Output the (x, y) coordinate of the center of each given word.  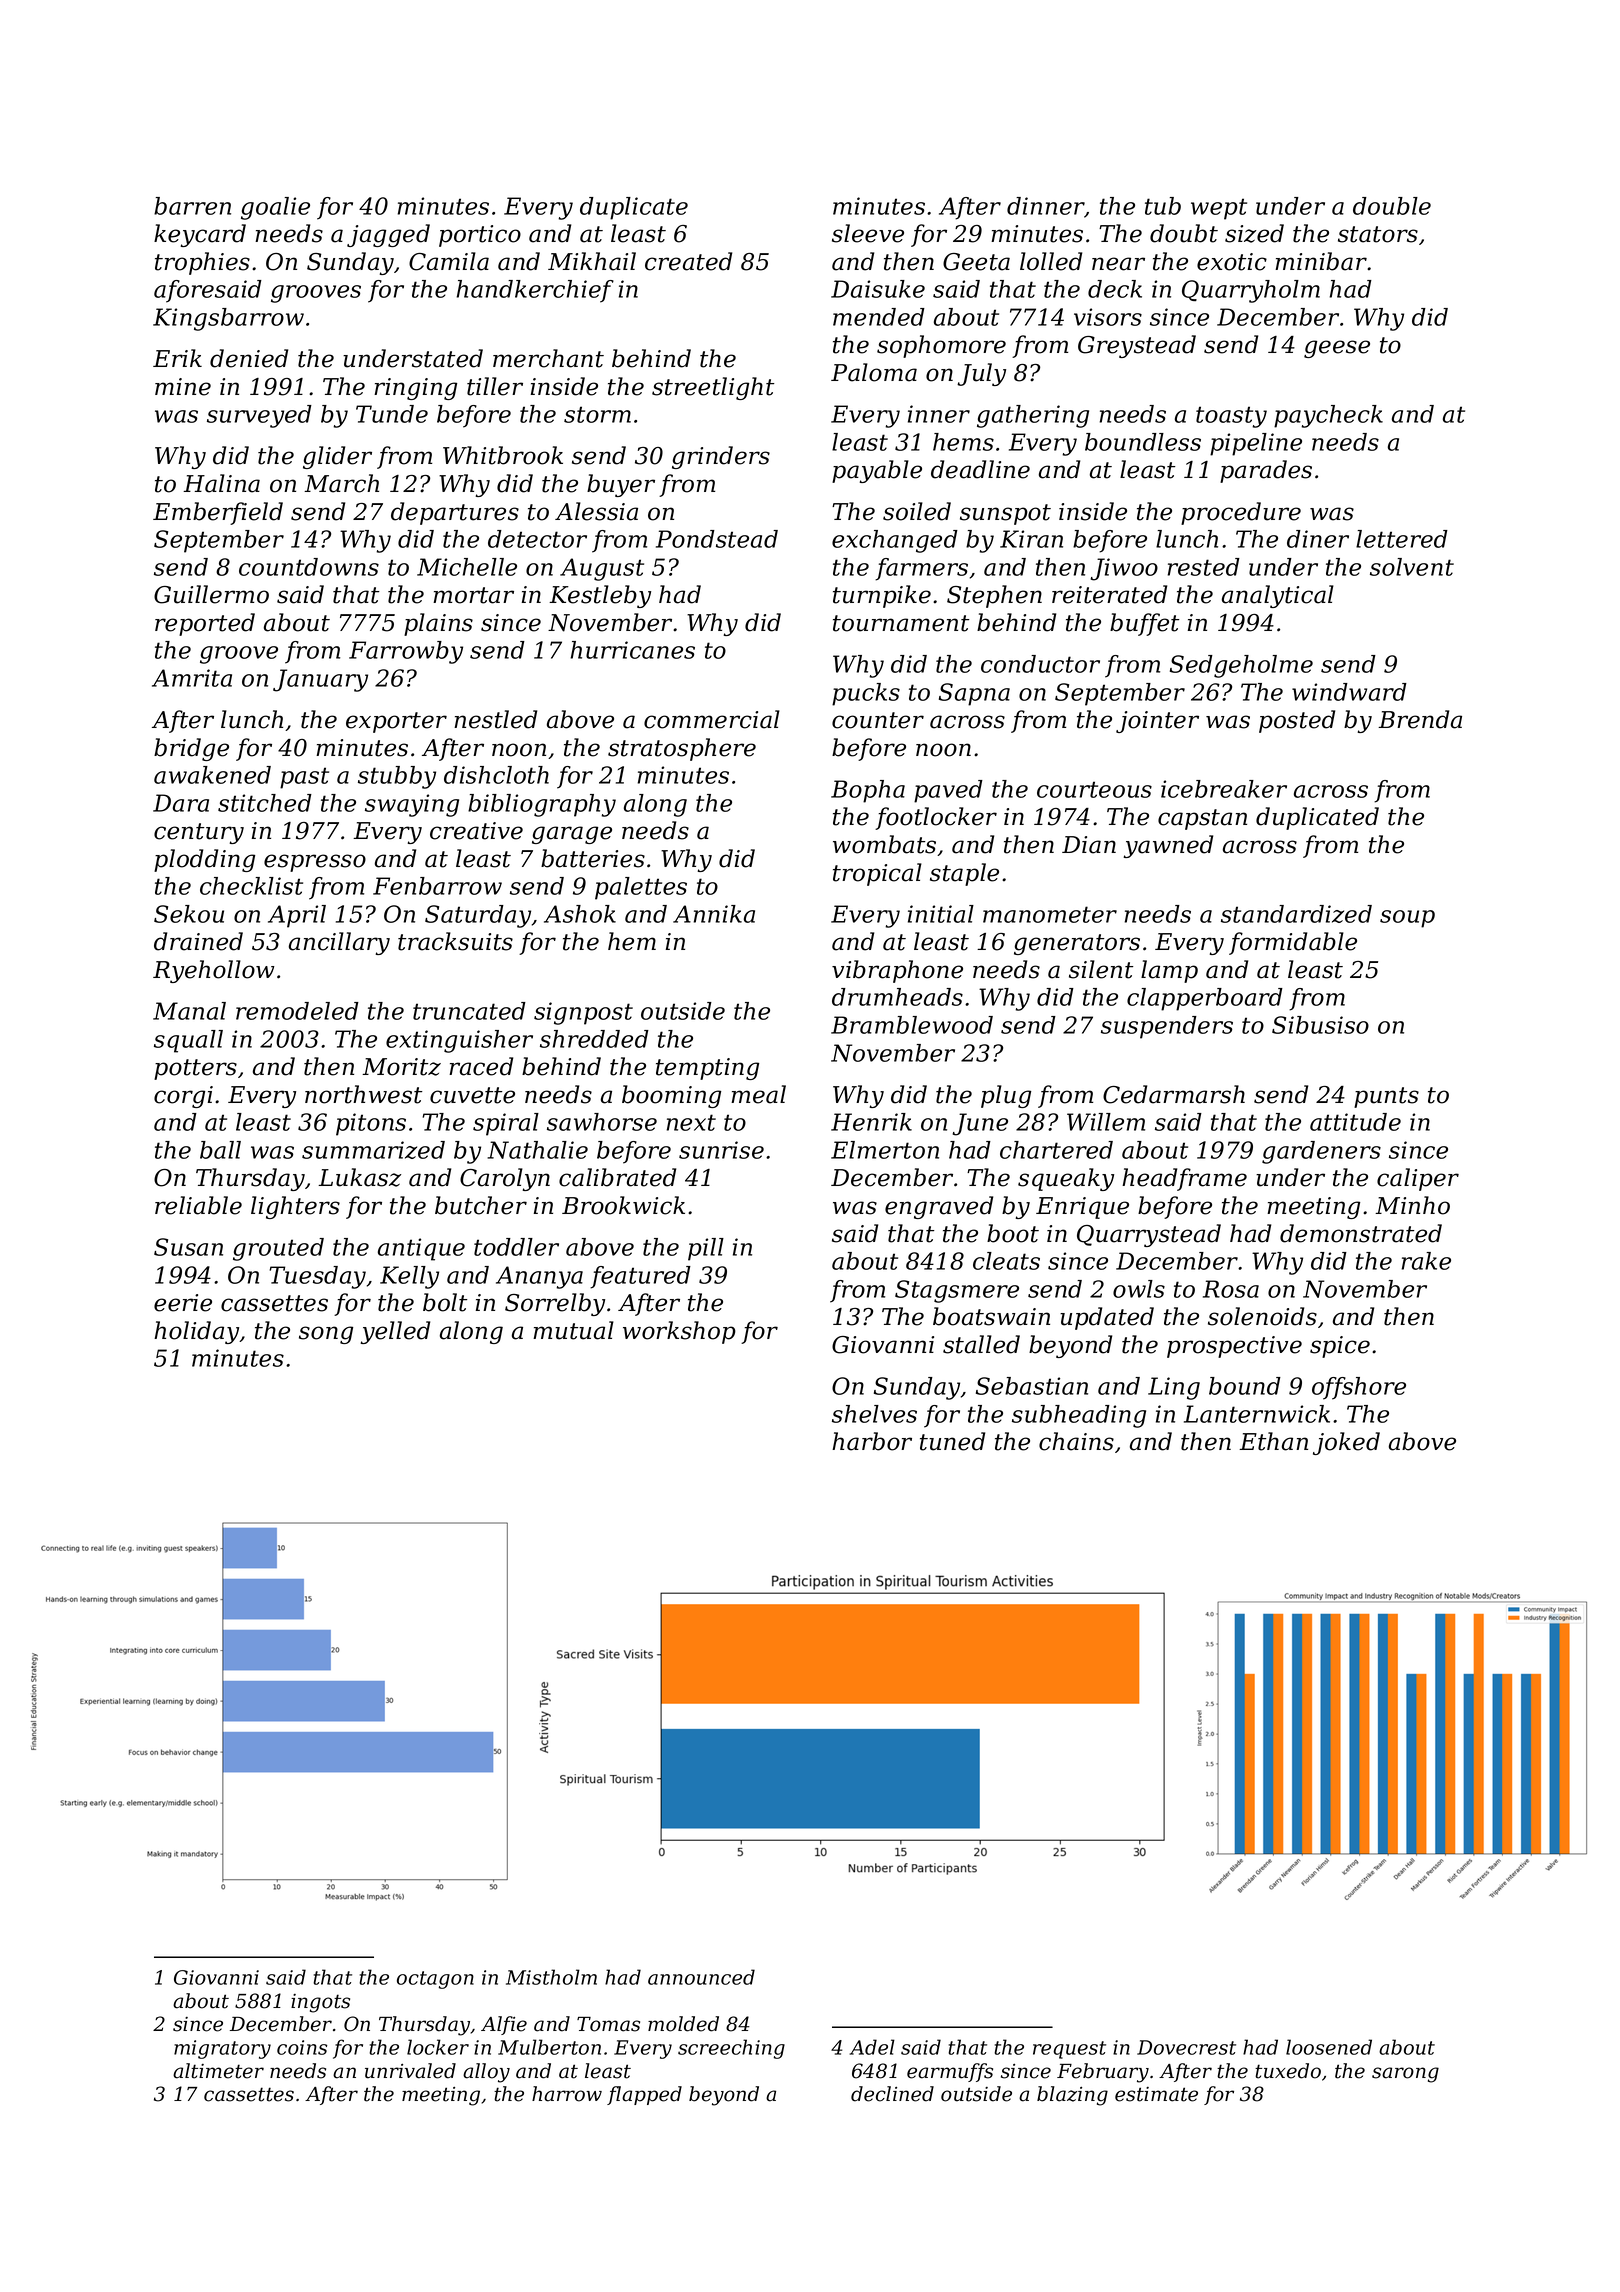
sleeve (868, 233)
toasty (1231, 417)
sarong (1405, 2075)
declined (892, 2094)
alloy (486, 2073)
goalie (275, 208)
